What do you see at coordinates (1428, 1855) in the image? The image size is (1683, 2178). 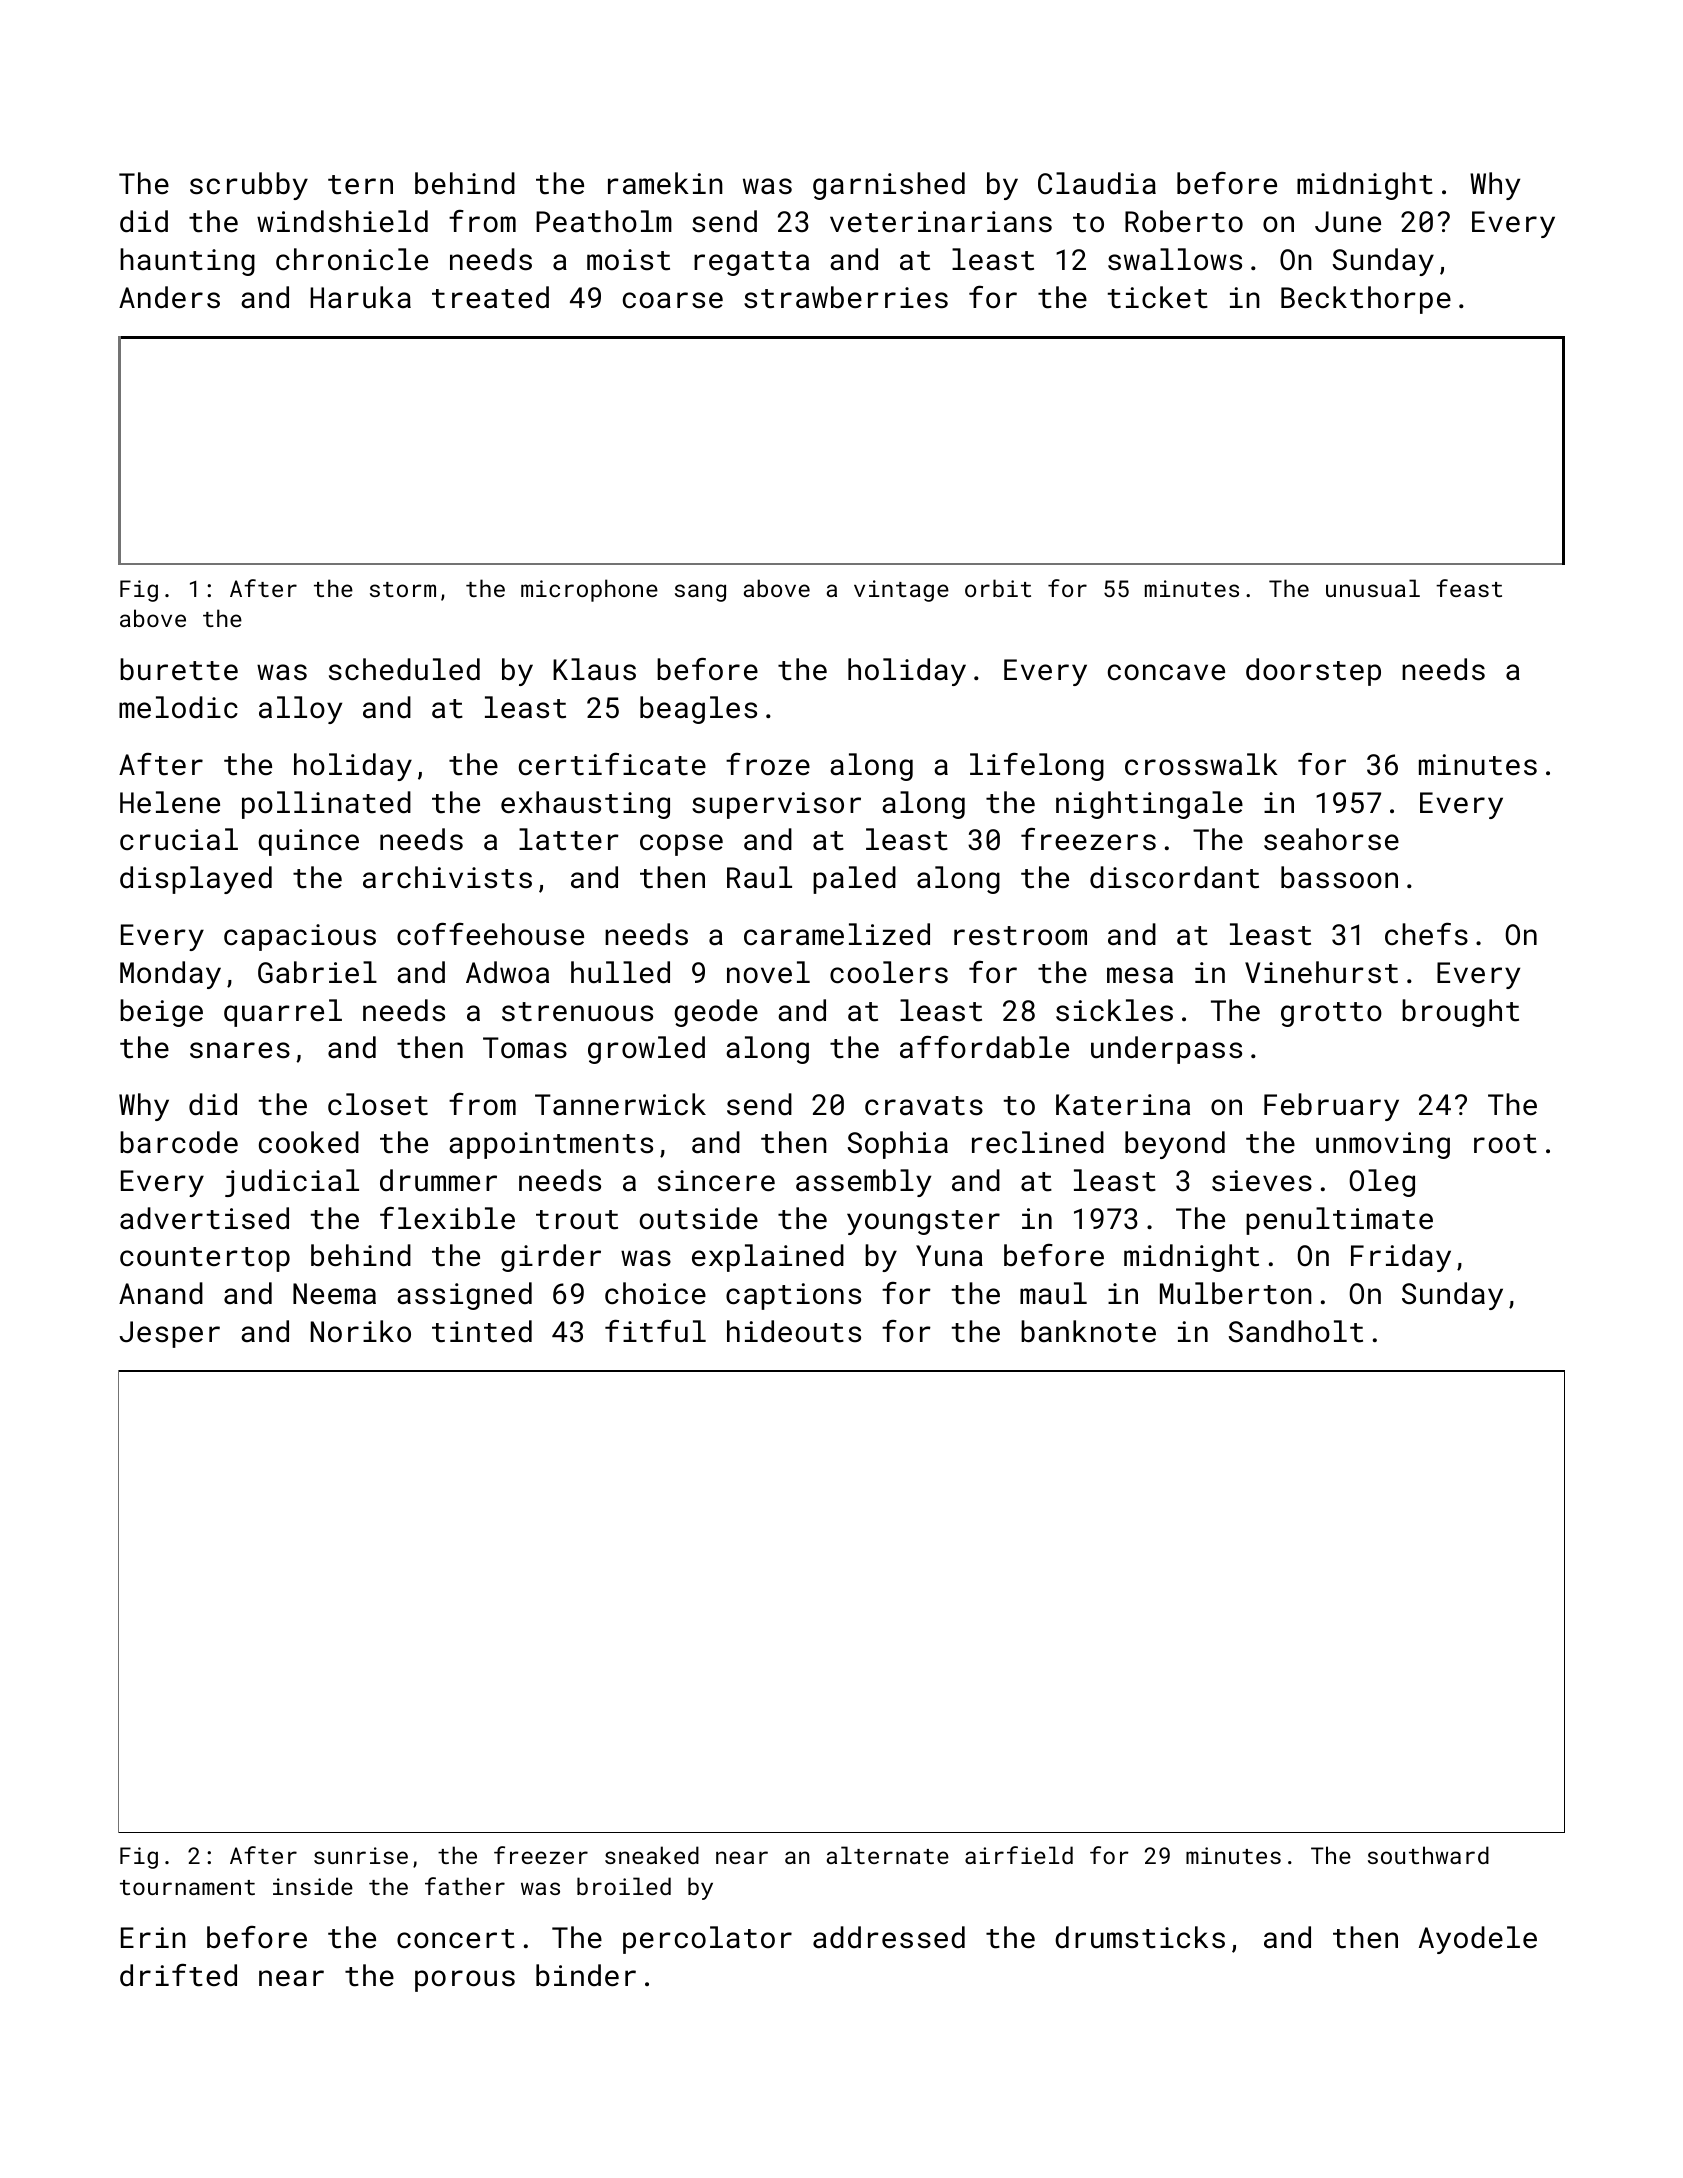 I see `southward` at bounding box center [1428, 1855].
